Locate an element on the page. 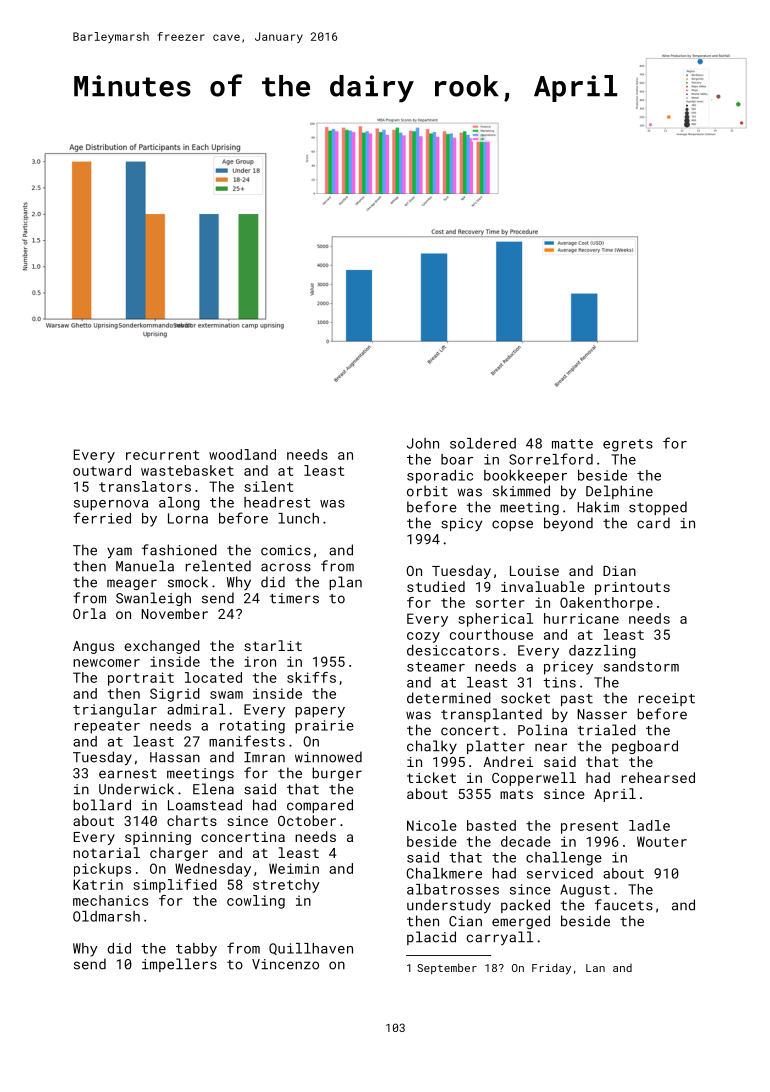  albatrosses is located at coordinates (453, 889).
